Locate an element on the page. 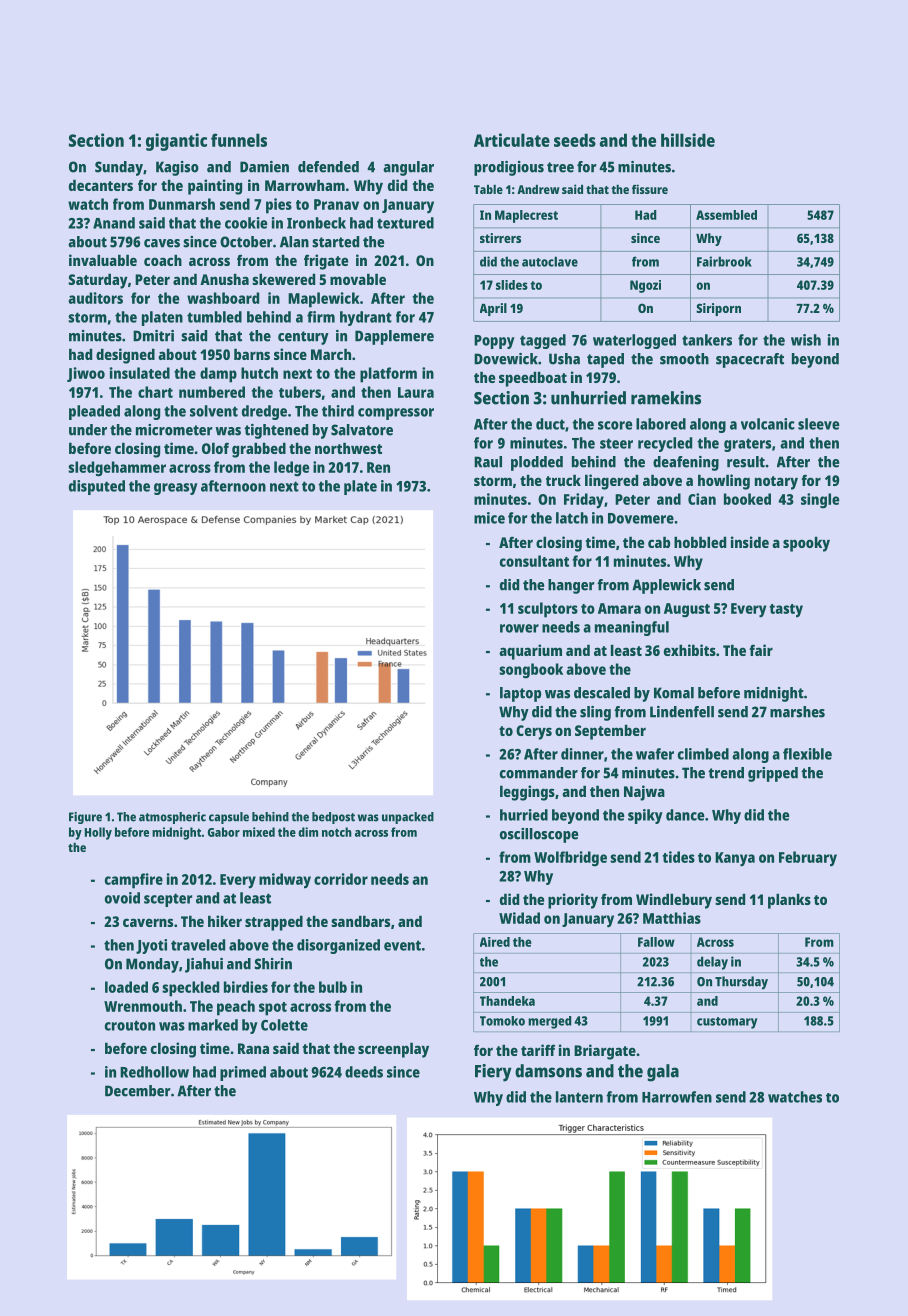  graters is located at coordinates (747, 445).
